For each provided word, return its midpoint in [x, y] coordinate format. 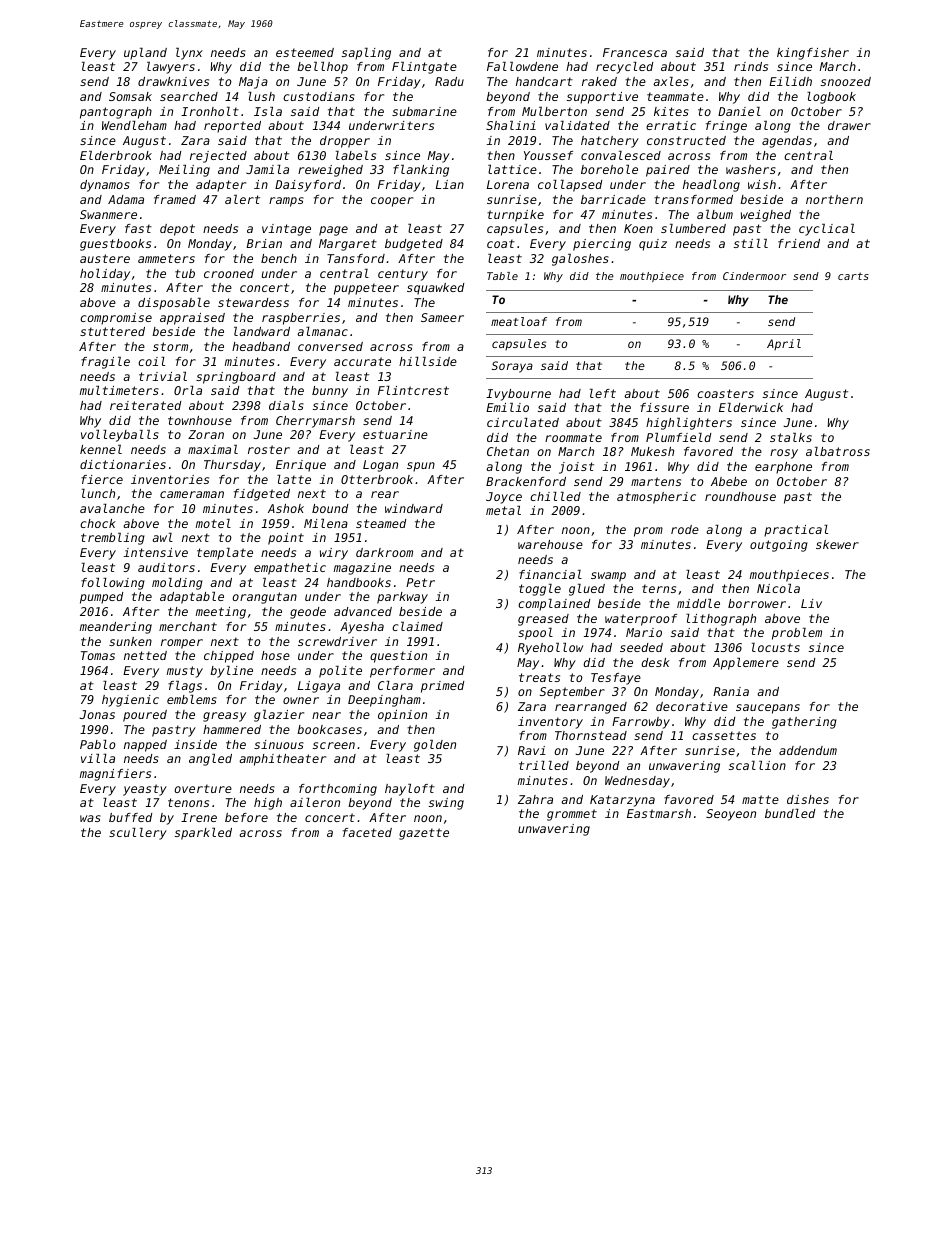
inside [195, 744]
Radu [449, 81]
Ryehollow [550, 649]
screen [334, 745]
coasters [725, 393]
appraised [192, 319]
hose [275, 655]
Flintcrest [413, 390]
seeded [641, 647]
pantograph [116, 113]
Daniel [739, 111]
